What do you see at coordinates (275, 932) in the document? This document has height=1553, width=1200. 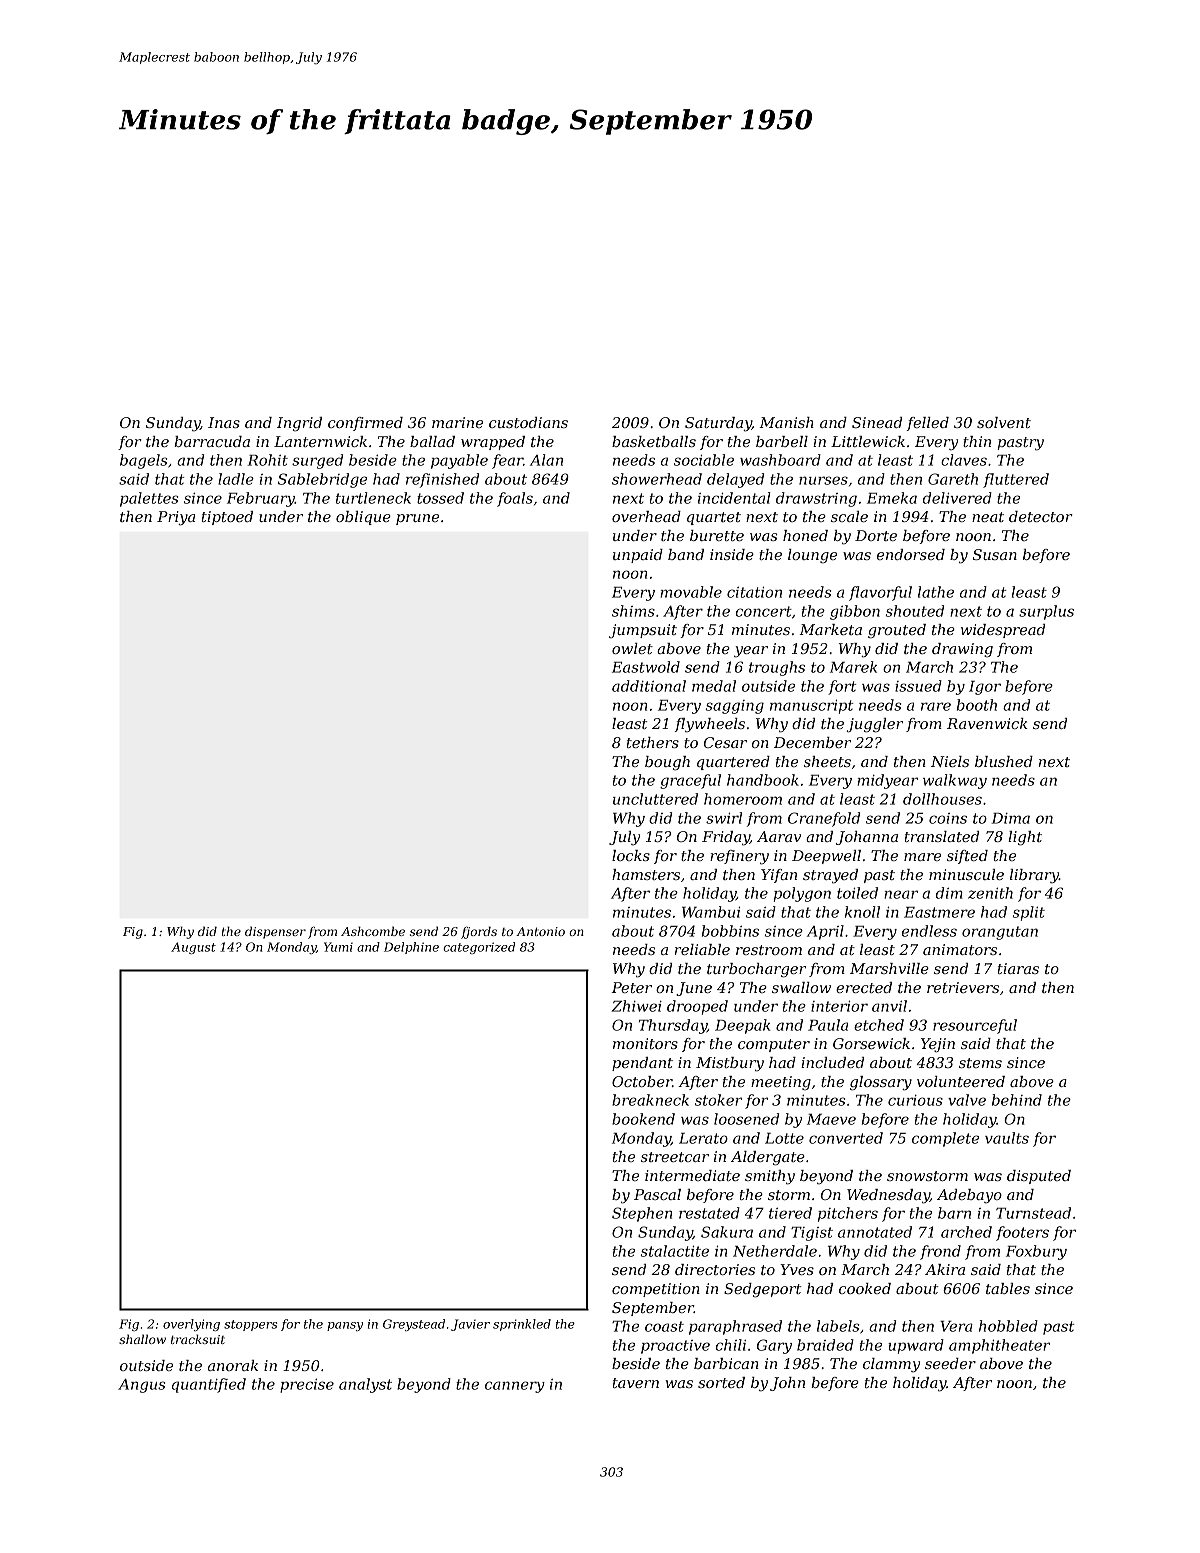 I see `dispenser` at bounding box center [275, 932].
